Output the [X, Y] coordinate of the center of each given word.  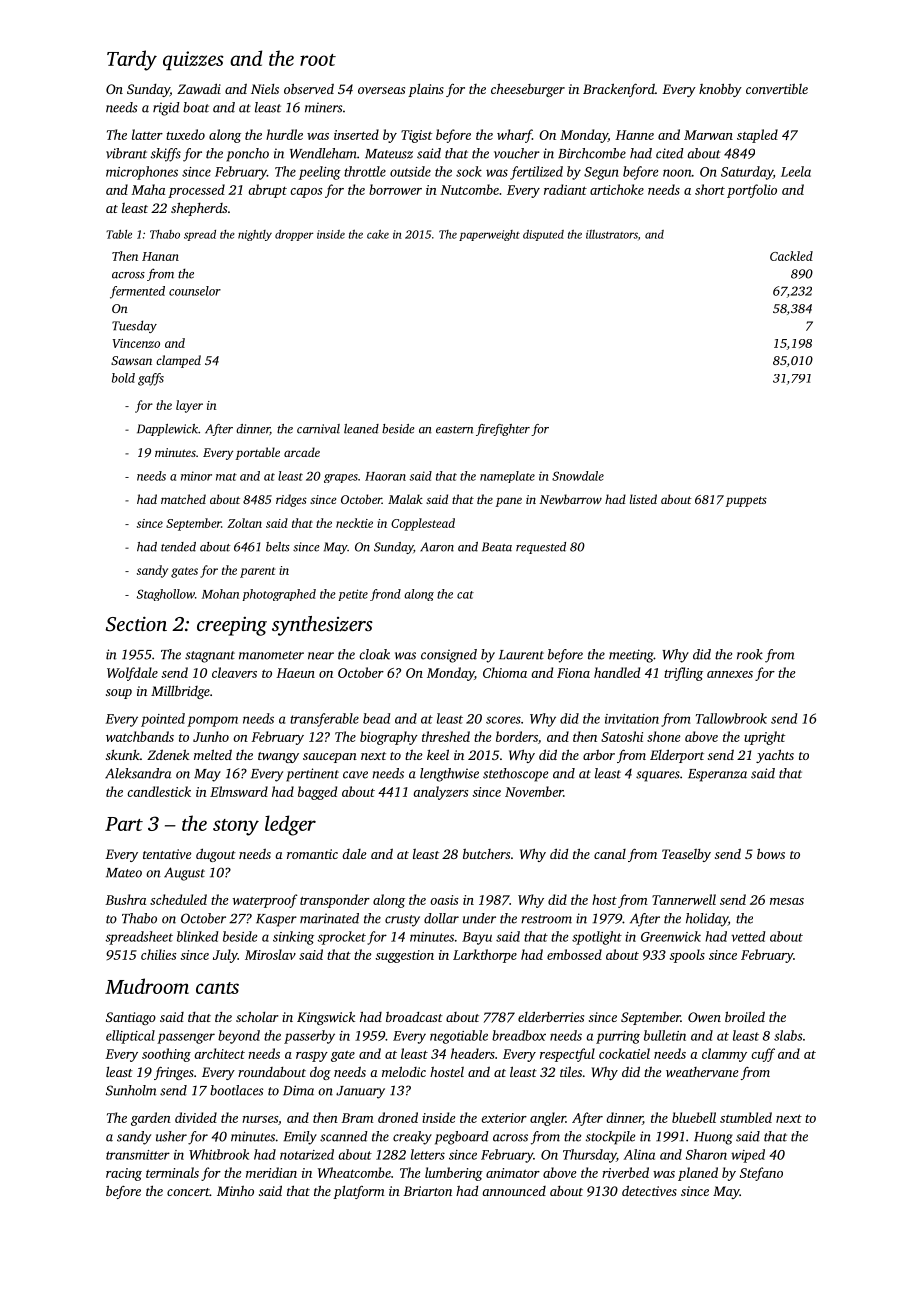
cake [378, 234]
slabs [788, 1035]
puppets [746, 501]
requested [541, 548]
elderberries [551, 1016]
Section [136, 624]
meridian [271, 1172]
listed [643, 499]
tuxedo [185, 134]
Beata [497, 547]
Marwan [708, 135]
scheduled [178, 899]
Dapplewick [167, 430]
